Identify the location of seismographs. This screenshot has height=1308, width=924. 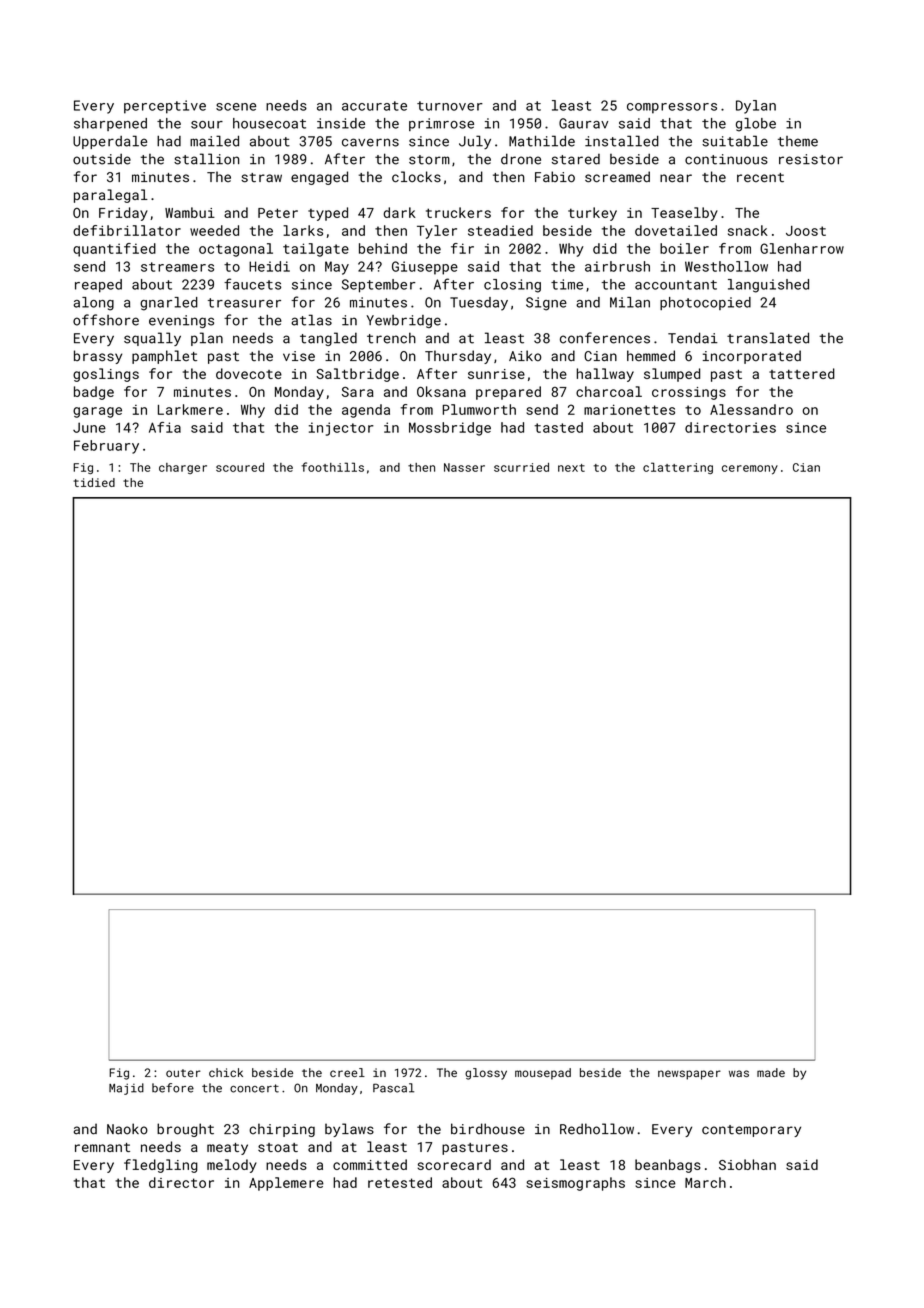
(575, 1184).
